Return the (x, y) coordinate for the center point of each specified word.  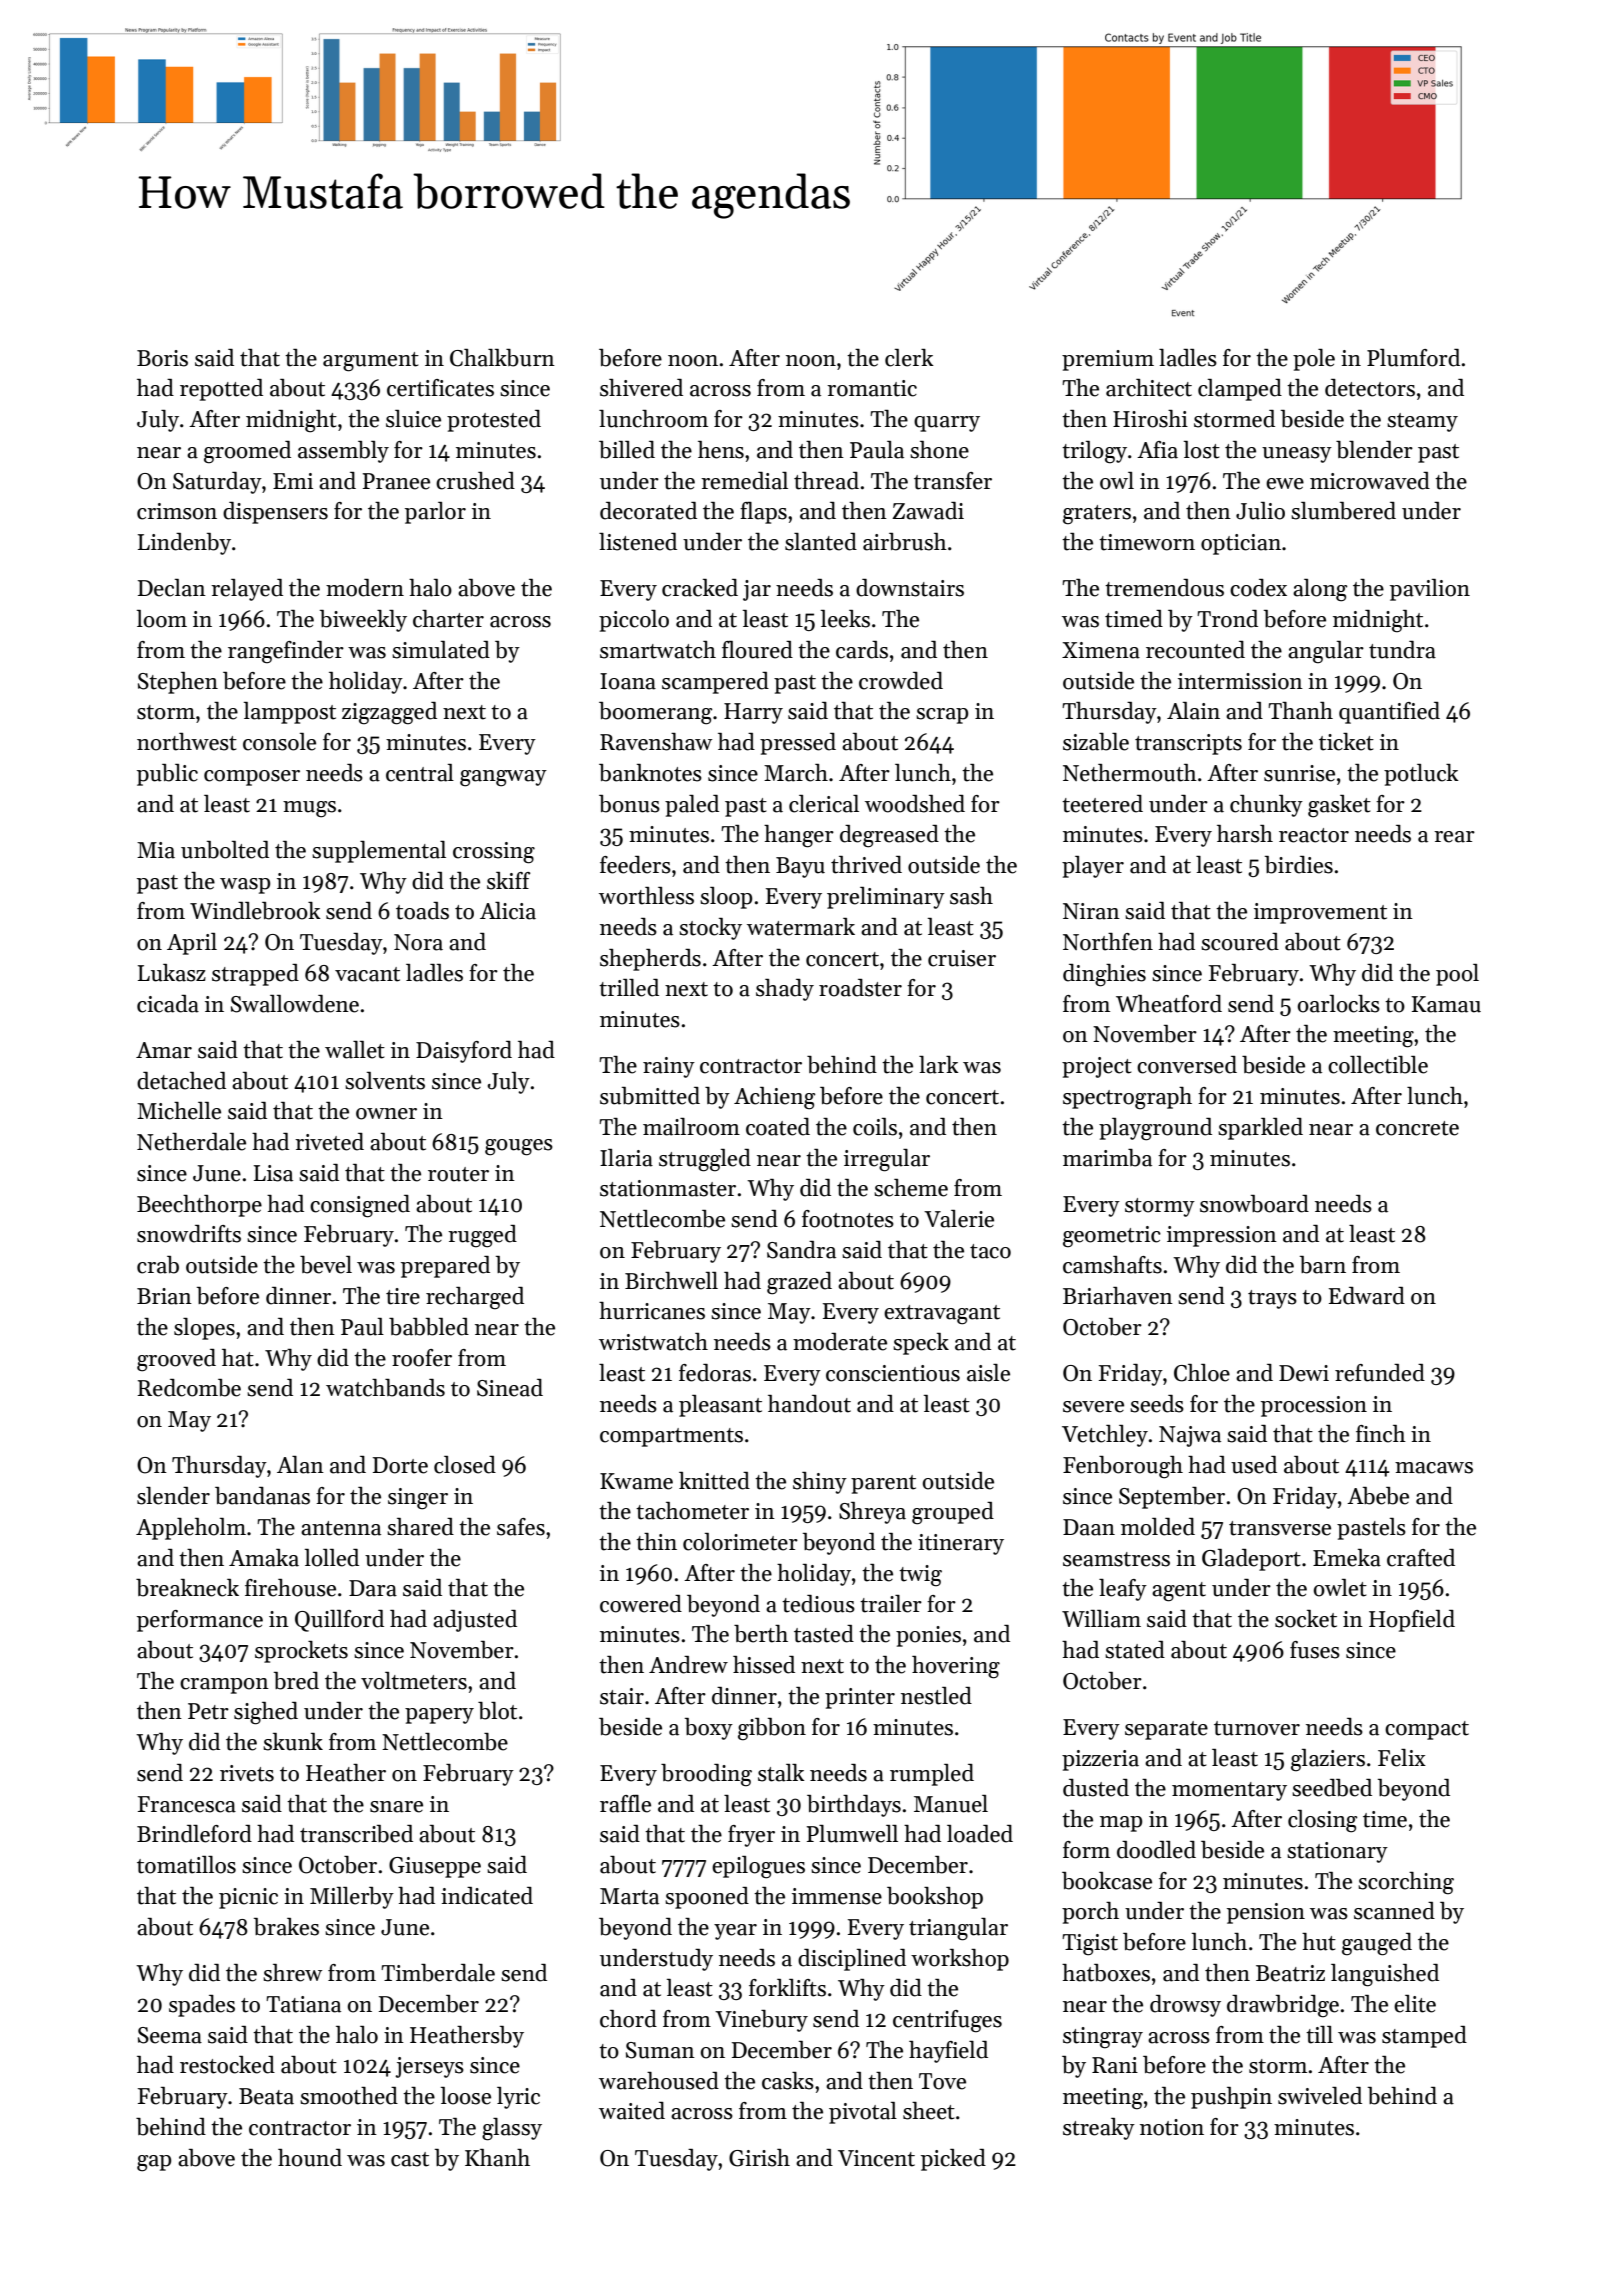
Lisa (273, 1173)
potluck (1421, 775)
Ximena (1101, 650)
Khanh (497, 2158)
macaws (1434, 1468)
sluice (413, 419)
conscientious (893, 1373)
